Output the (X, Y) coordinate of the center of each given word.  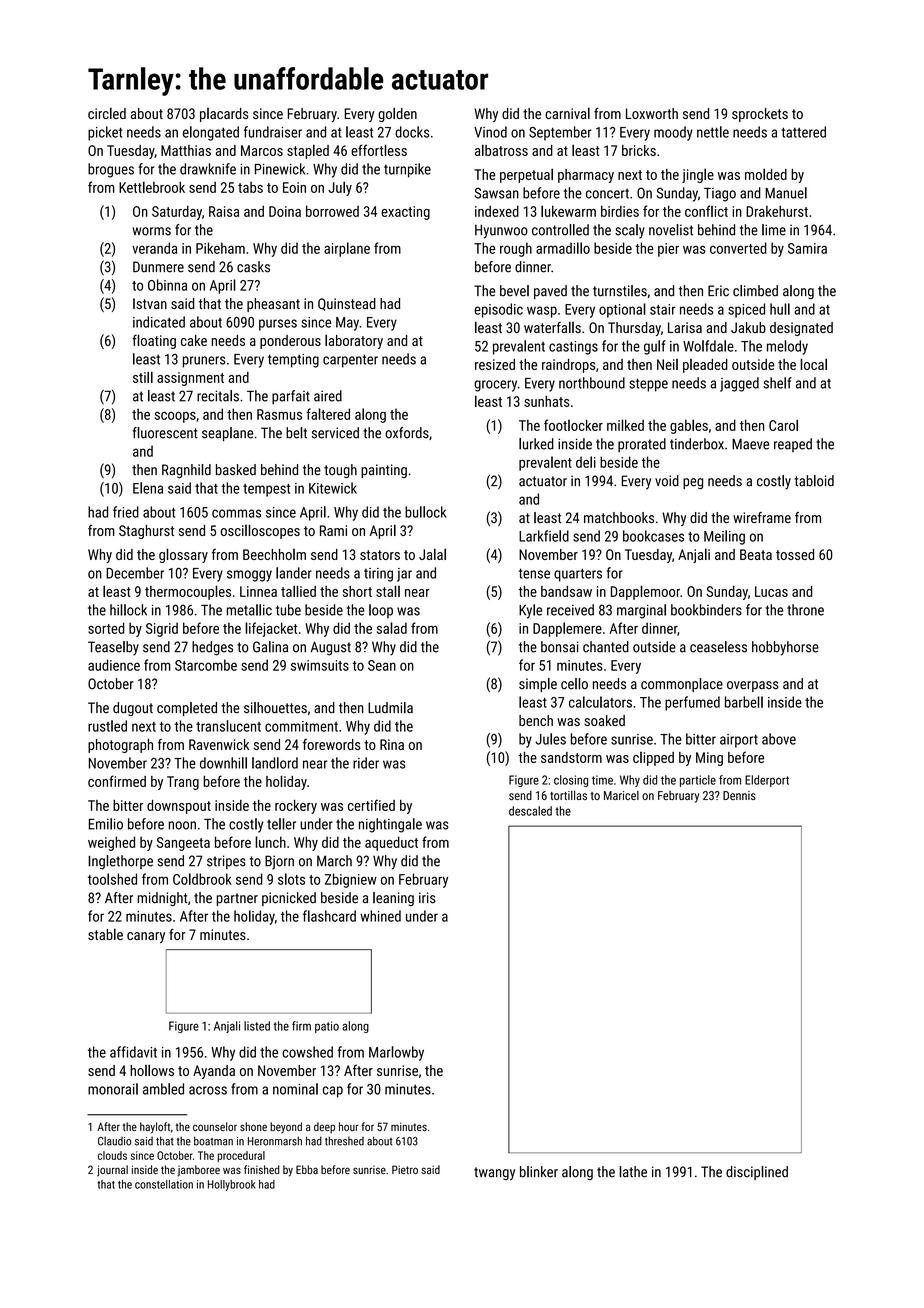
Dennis (739, 795)
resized (495, 364)
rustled (107, 726)
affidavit (133, 1052)
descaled (530, 811)
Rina (392, 744)
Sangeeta (183, 844)
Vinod (490, 132)
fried (126, 512)
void (667, 481)
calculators (600, 702)
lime (774, 230)
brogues (111, 170)
